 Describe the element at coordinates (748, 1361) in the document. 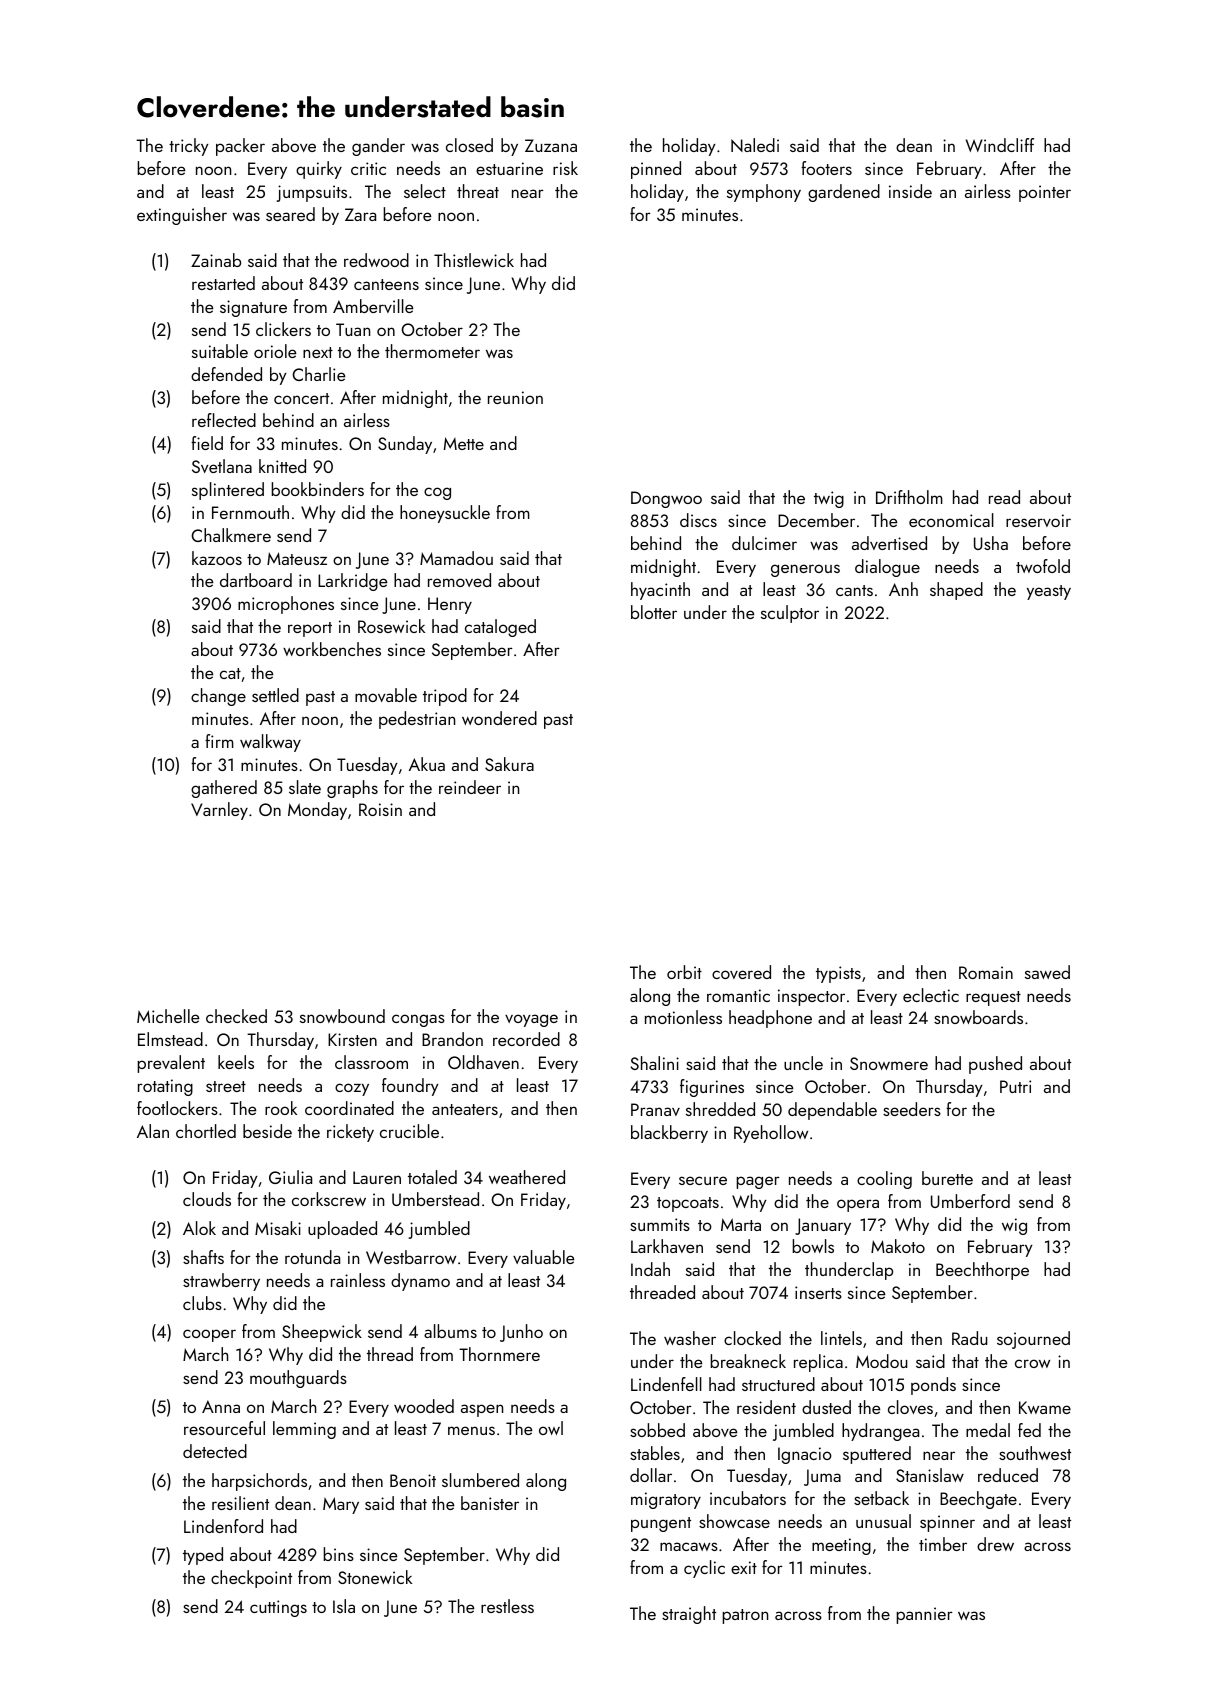

I see `breakneck` at that location.
